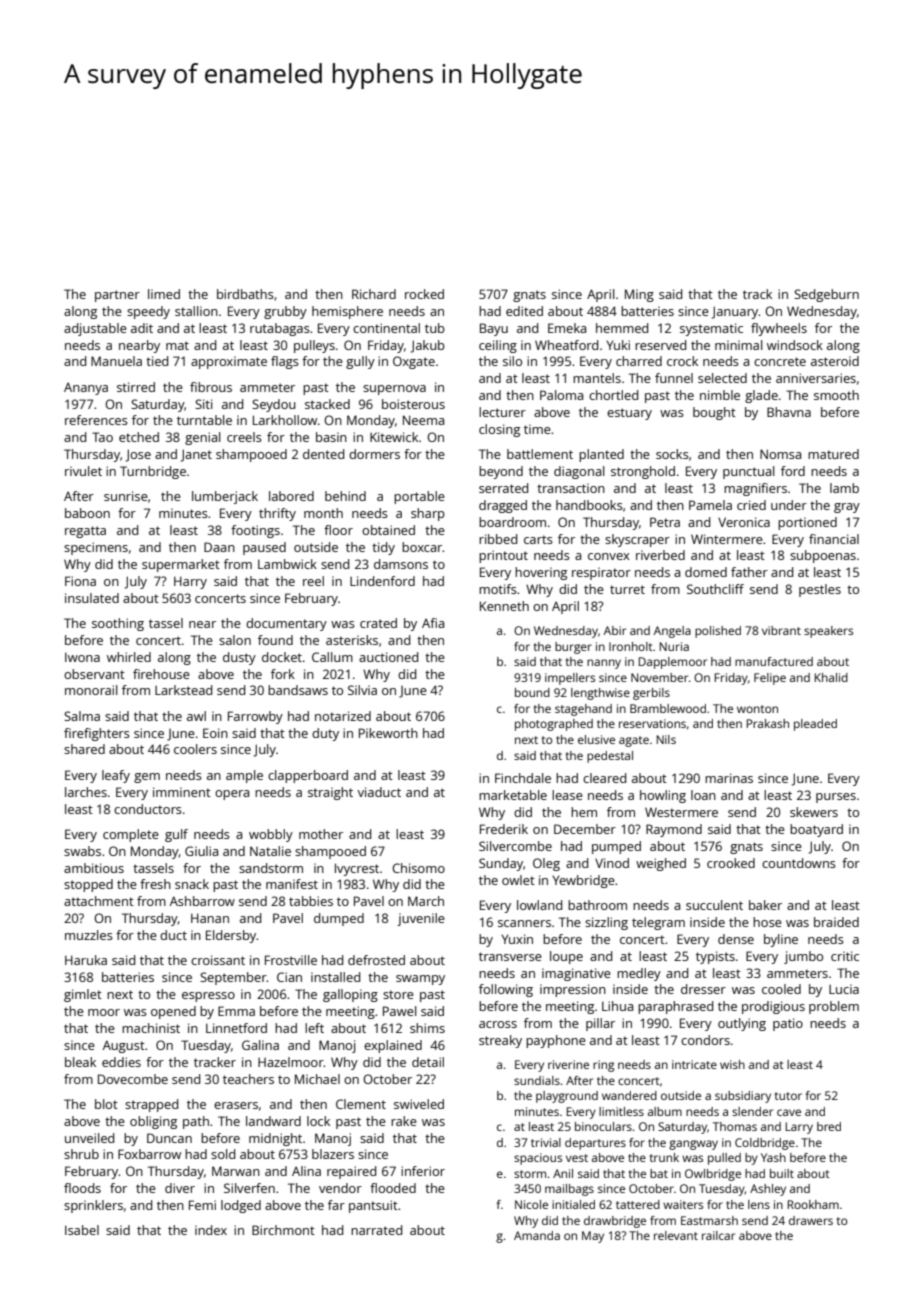 The width and height of the document is (924, 1314). Describe the element at coordinates (814, 812) in the document. I see `skewers` at that location.
